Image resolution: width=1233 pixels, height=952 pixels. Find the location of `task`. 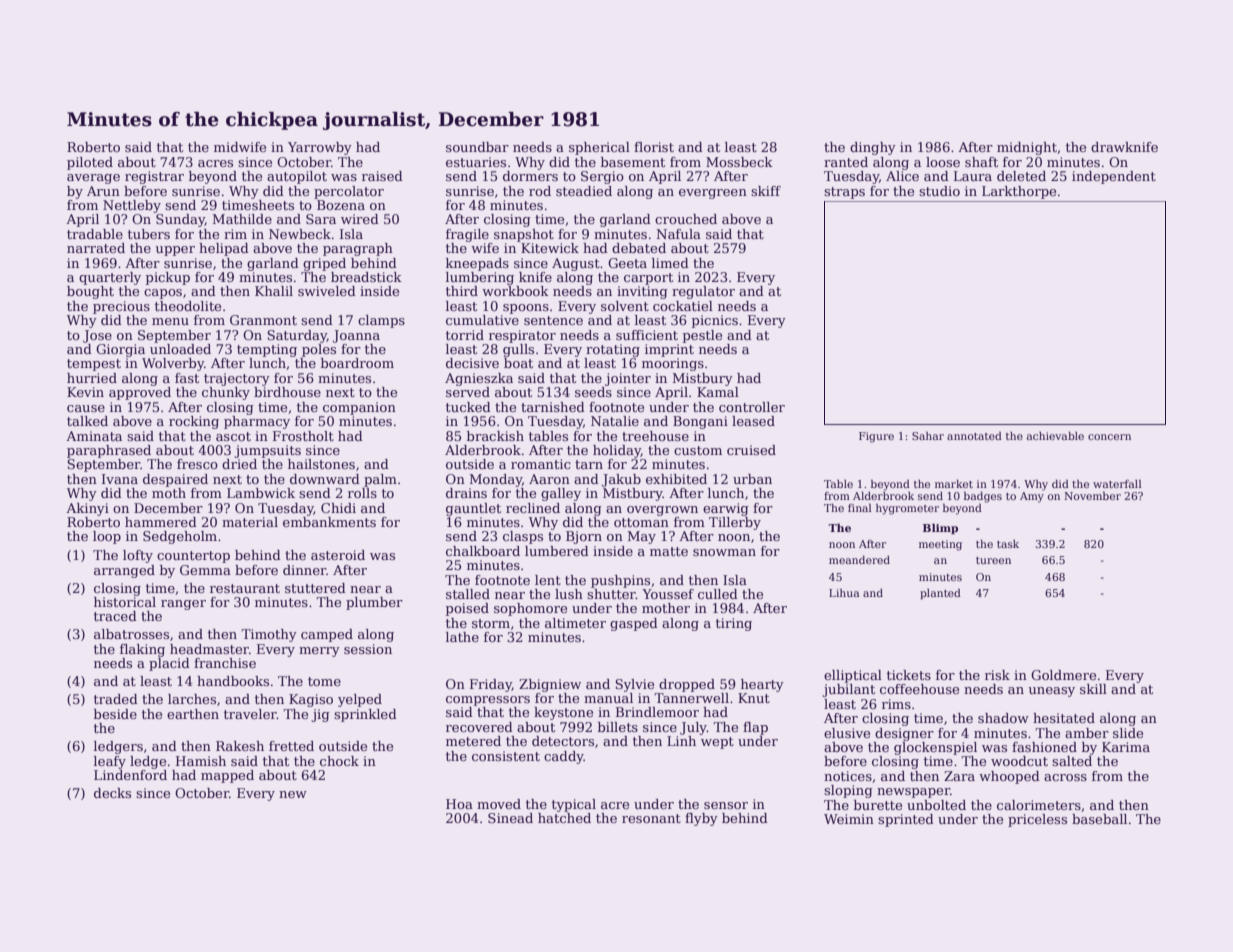

task is located at coordinates (1008, 544).
